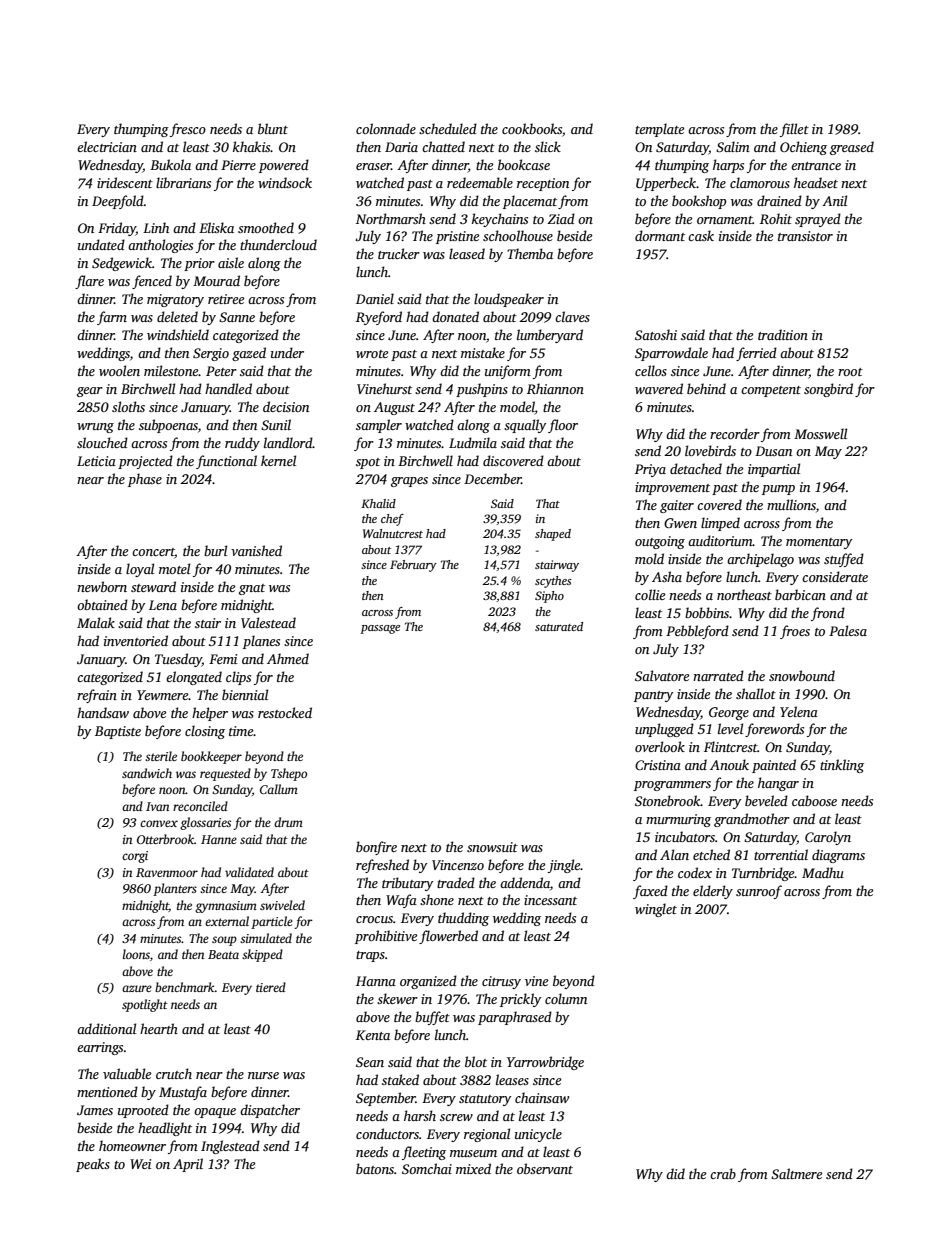  I want to click on Carolyn, so click(828, 838).
